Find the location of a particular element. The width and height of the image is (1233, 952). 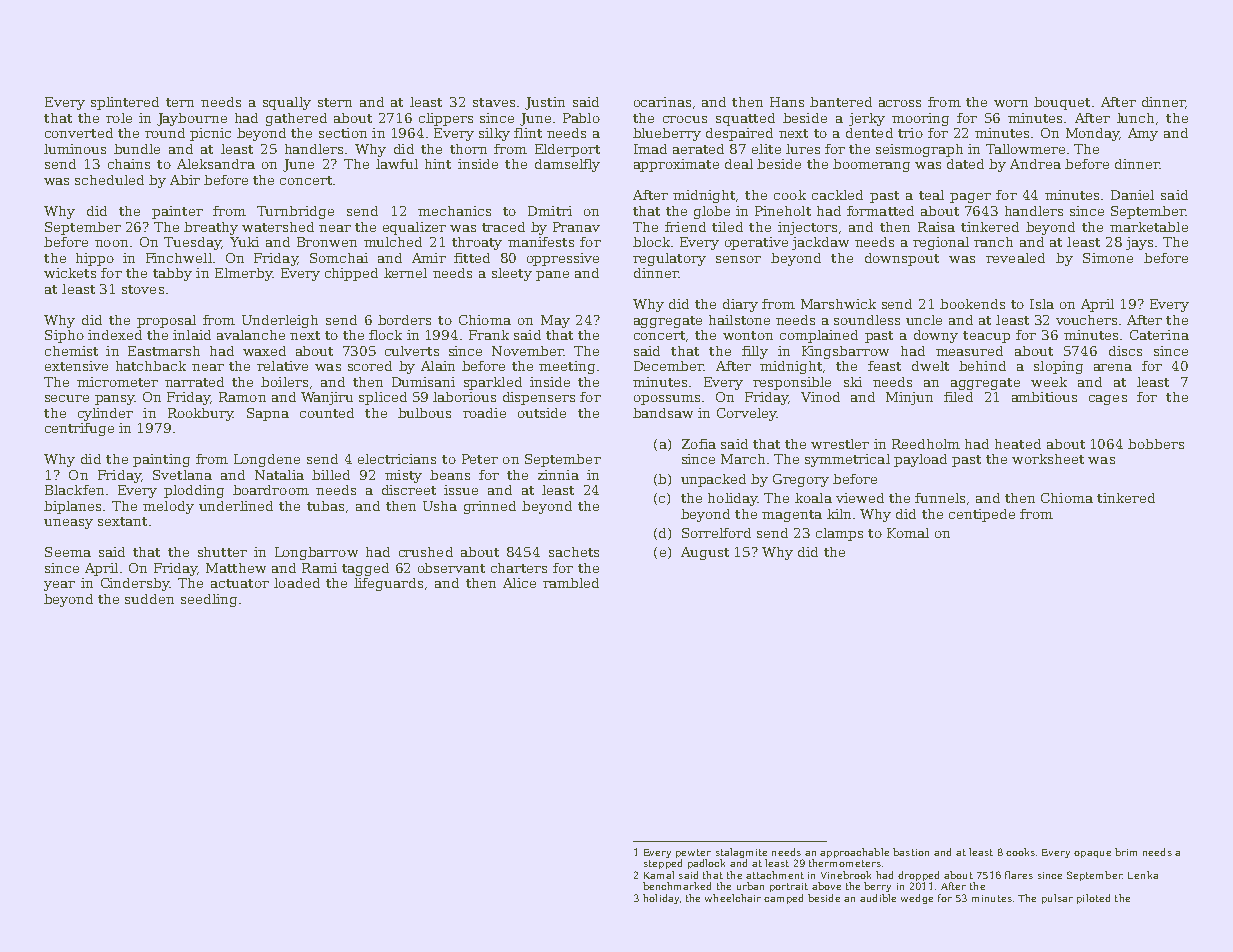

chipped is located at coordinates (351, 274).
